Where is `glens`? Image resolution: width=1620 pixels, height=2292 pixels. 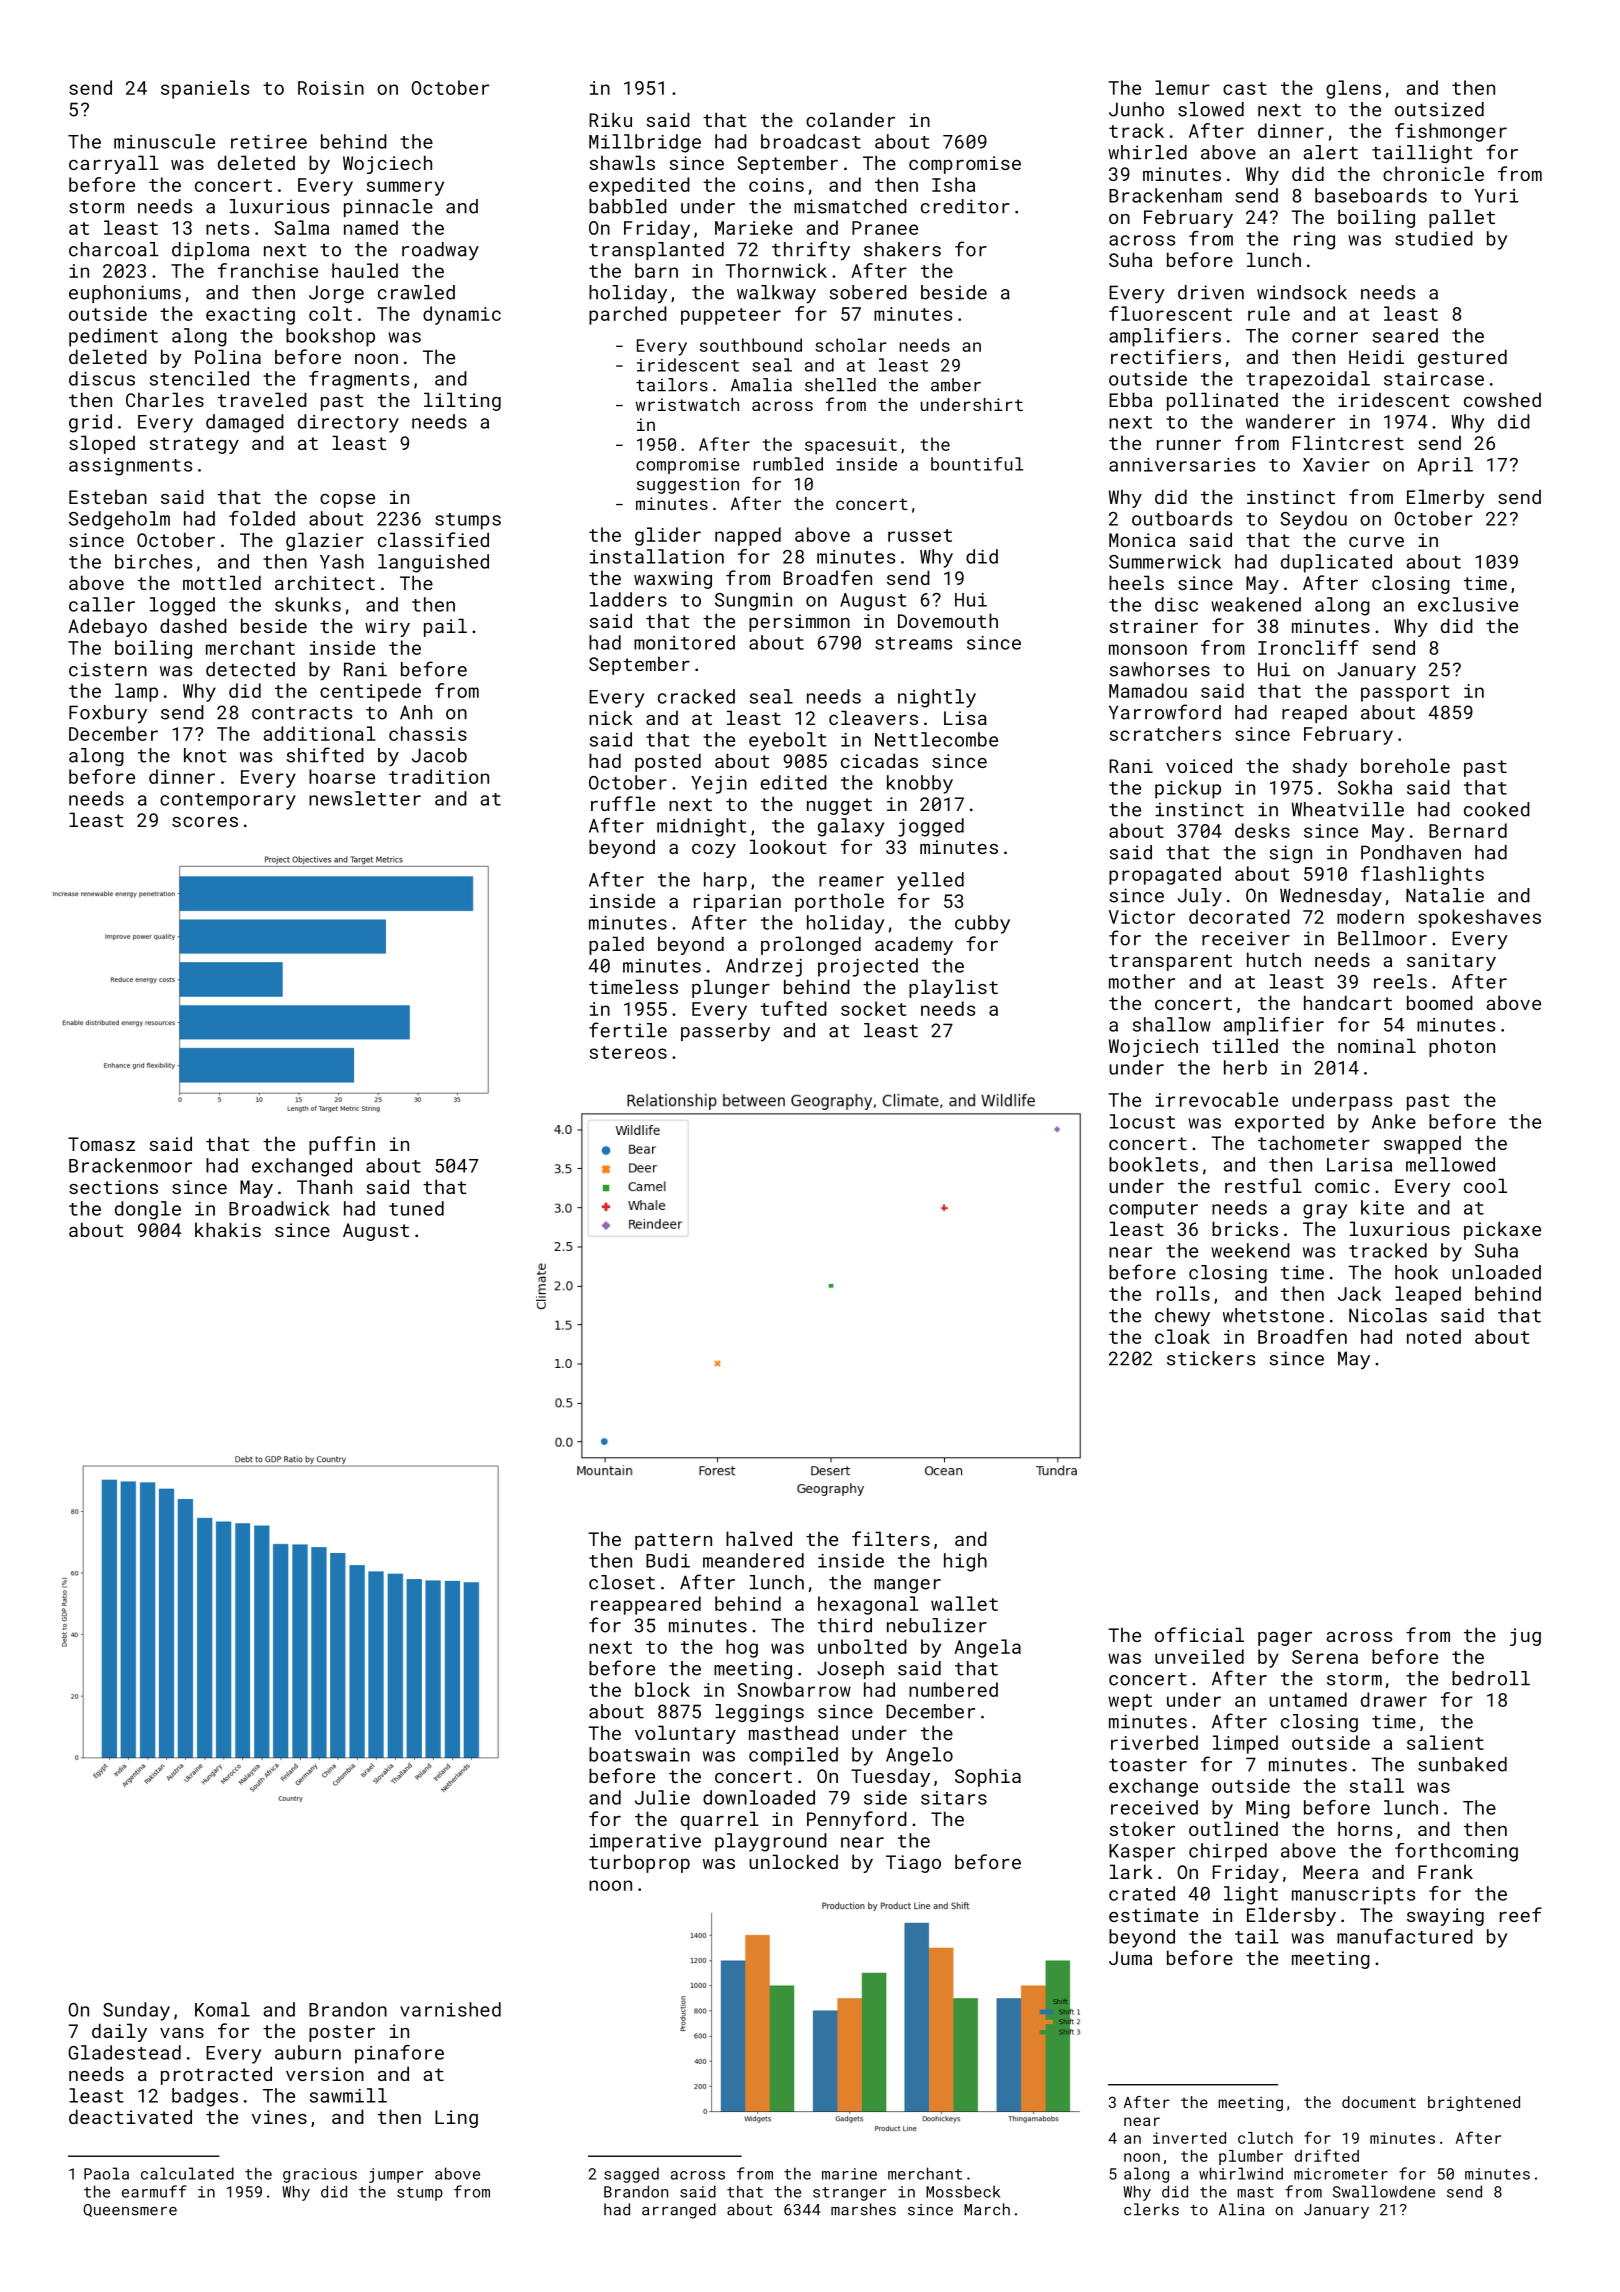
glens is located at coordinates (1353, 89).
